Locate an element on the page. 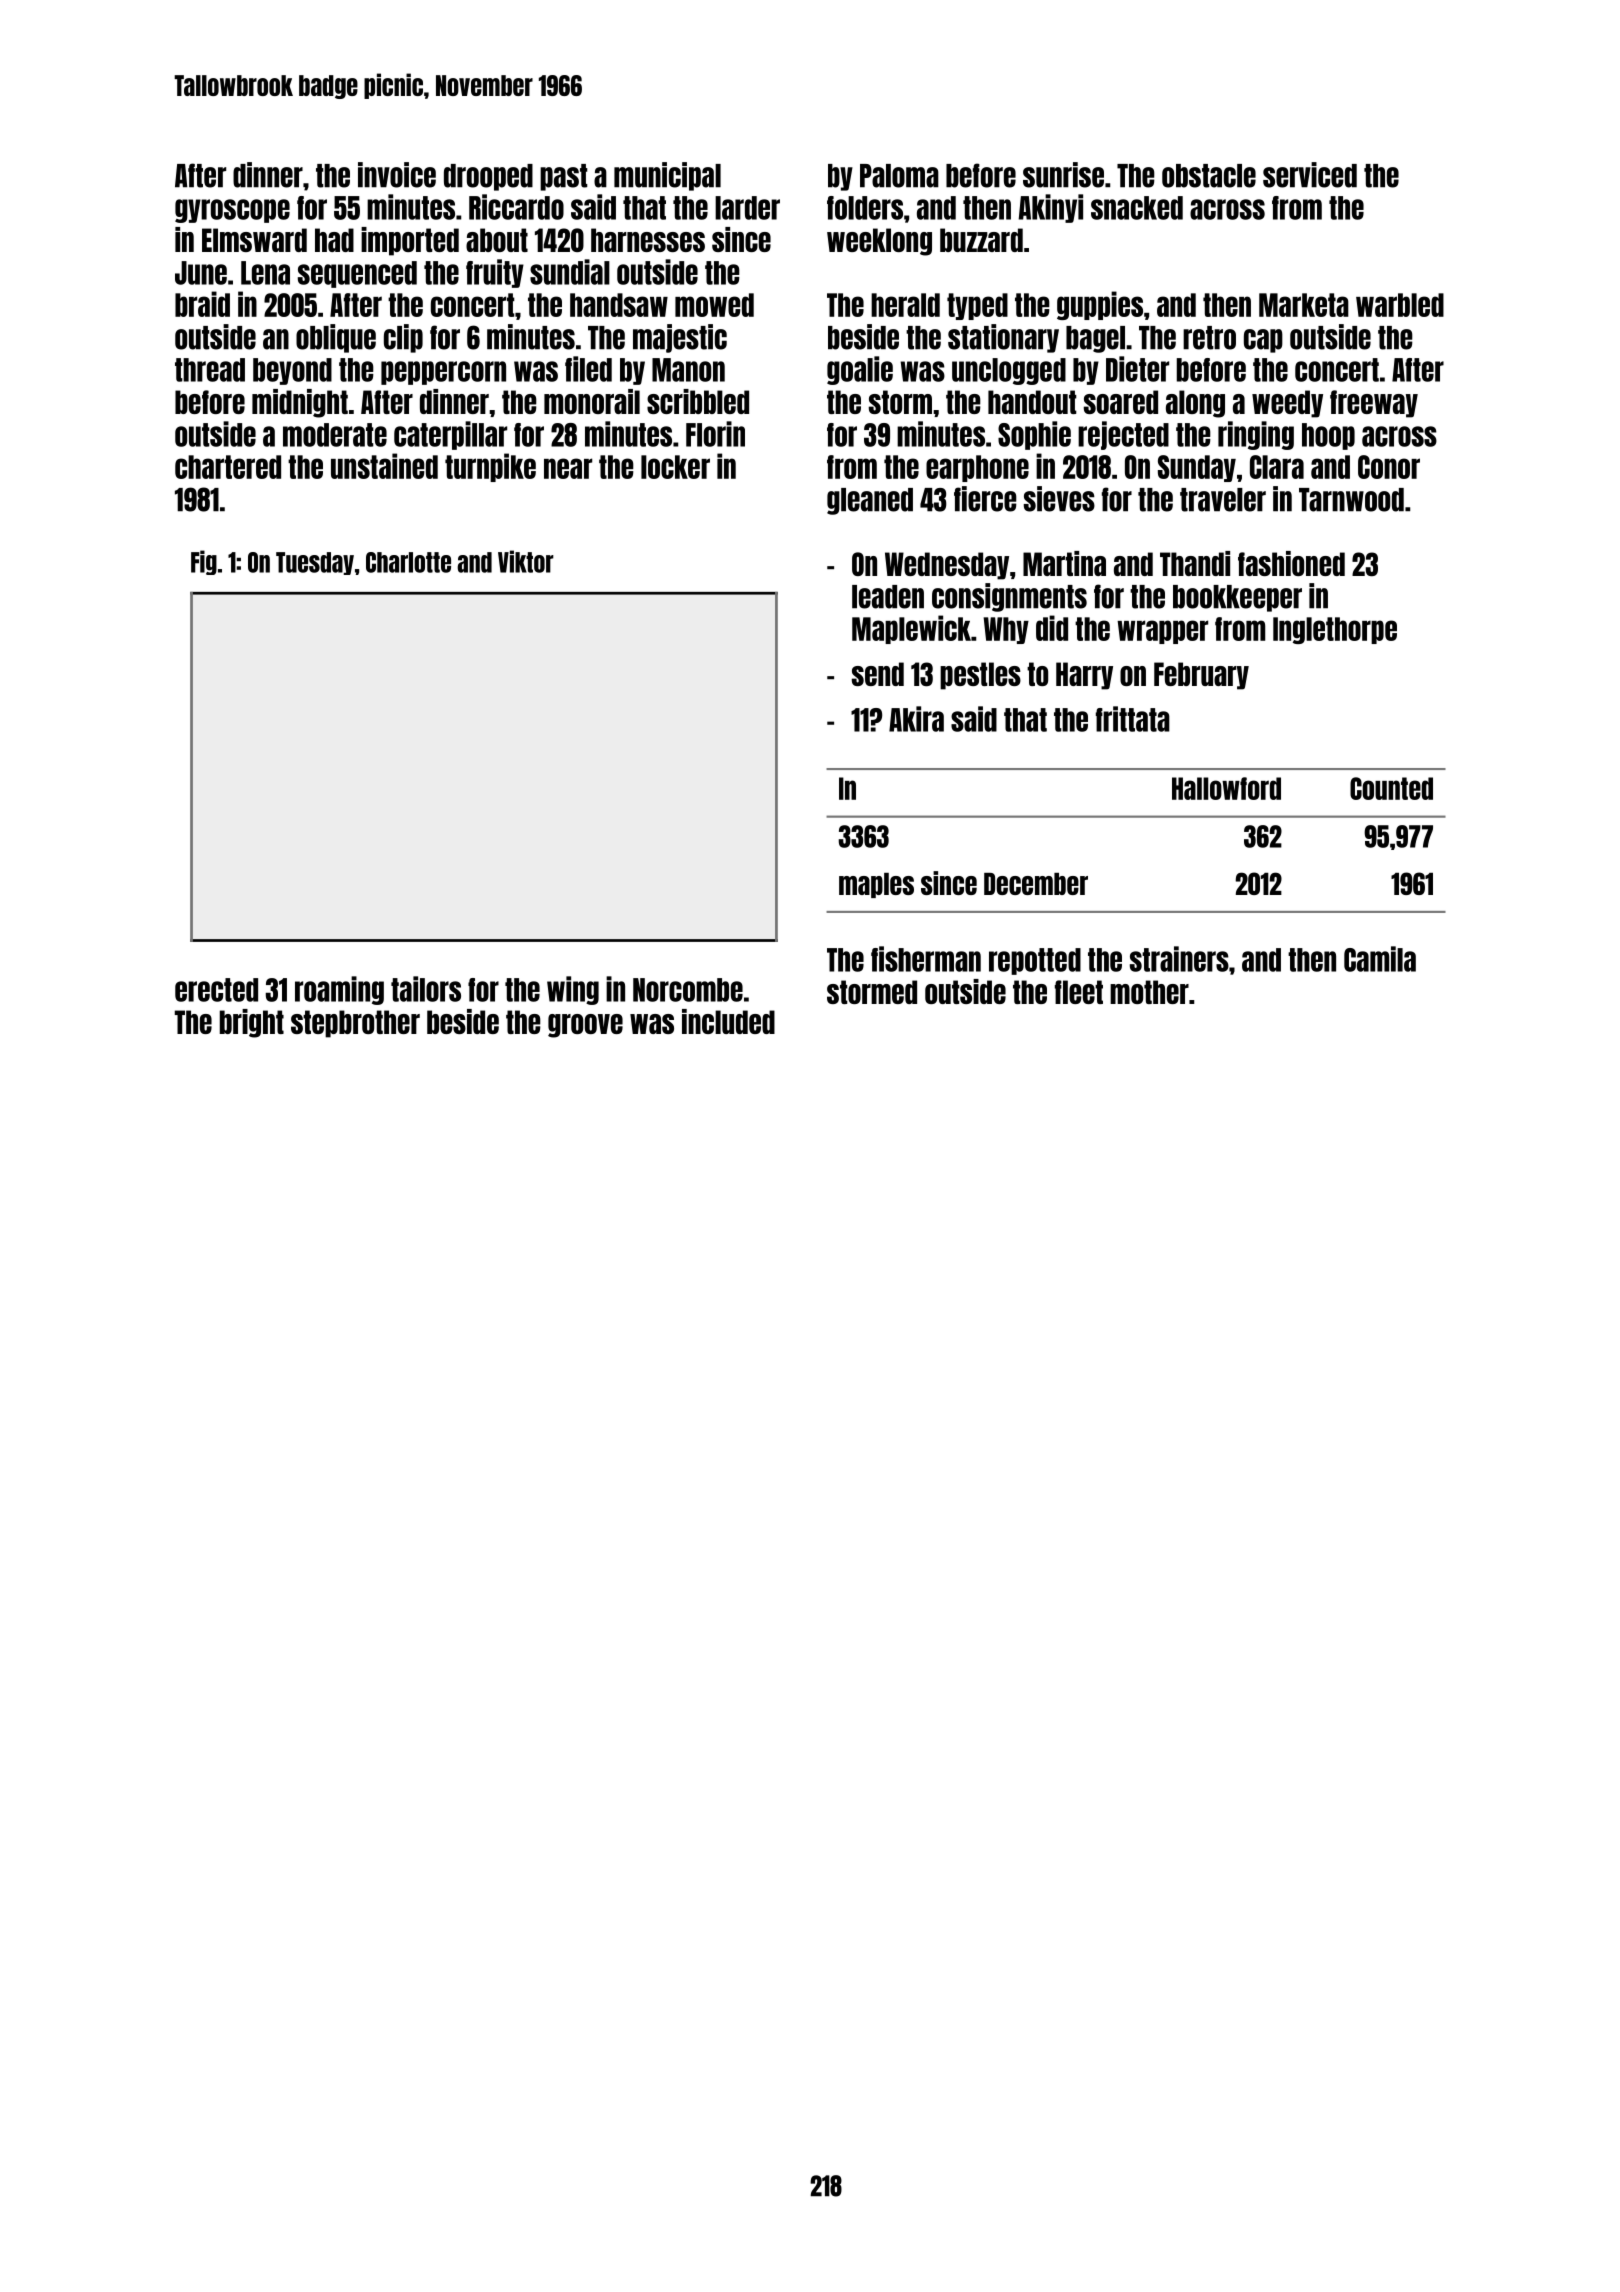 The height and width of the page is (2292, 1620). gyroscope is located at coordinates (232, 211).
